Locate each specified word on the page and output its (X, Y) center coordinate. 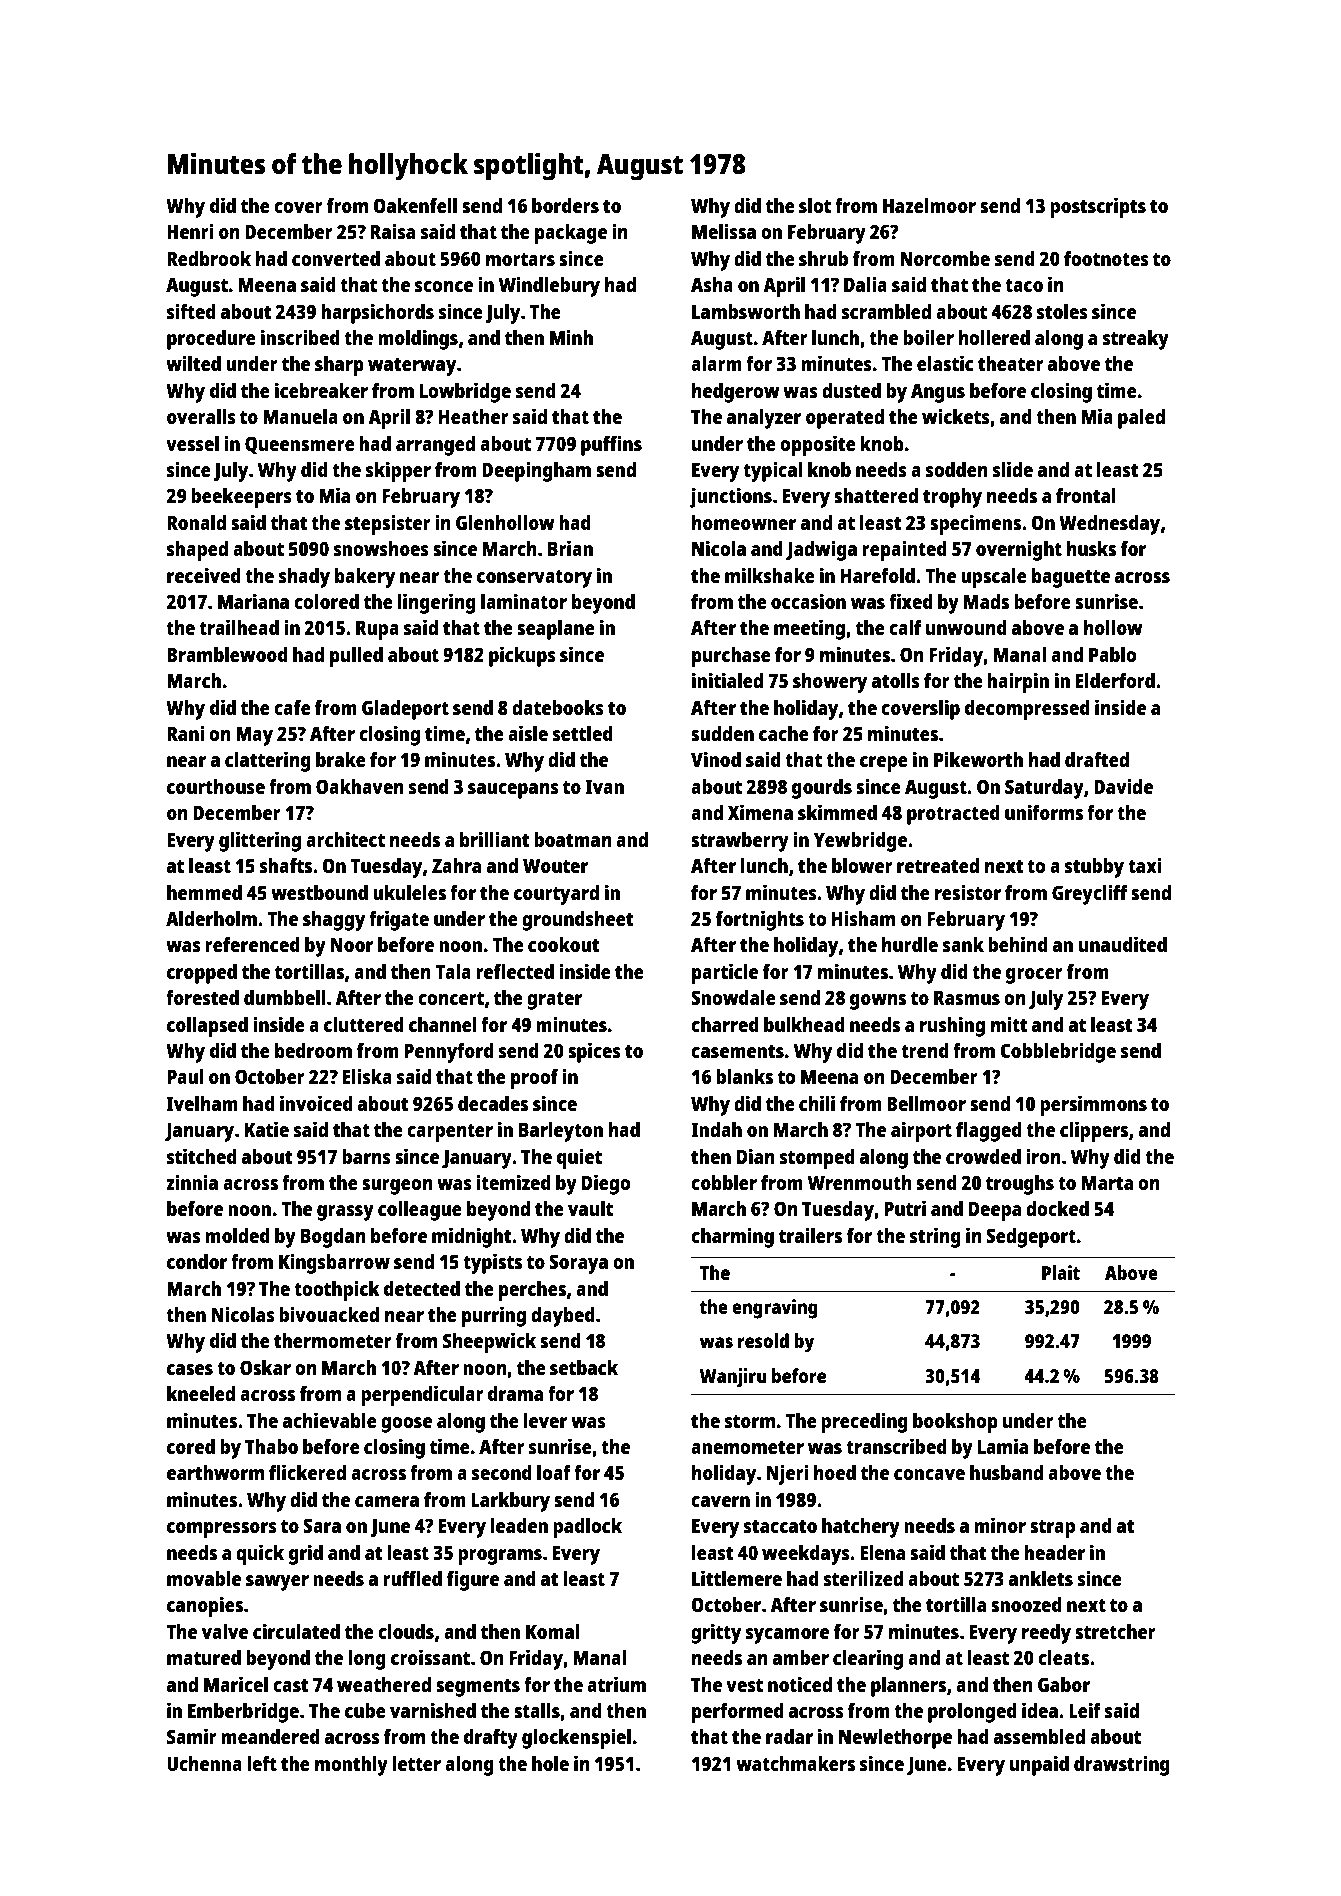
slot (815, 205)
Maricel (236, 1684)
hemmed (204, 892)
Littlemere (737, 1578)
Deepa (995, 1211)
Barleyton (561, 1132)
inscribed (300, 337)
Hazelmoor (929, 205)
